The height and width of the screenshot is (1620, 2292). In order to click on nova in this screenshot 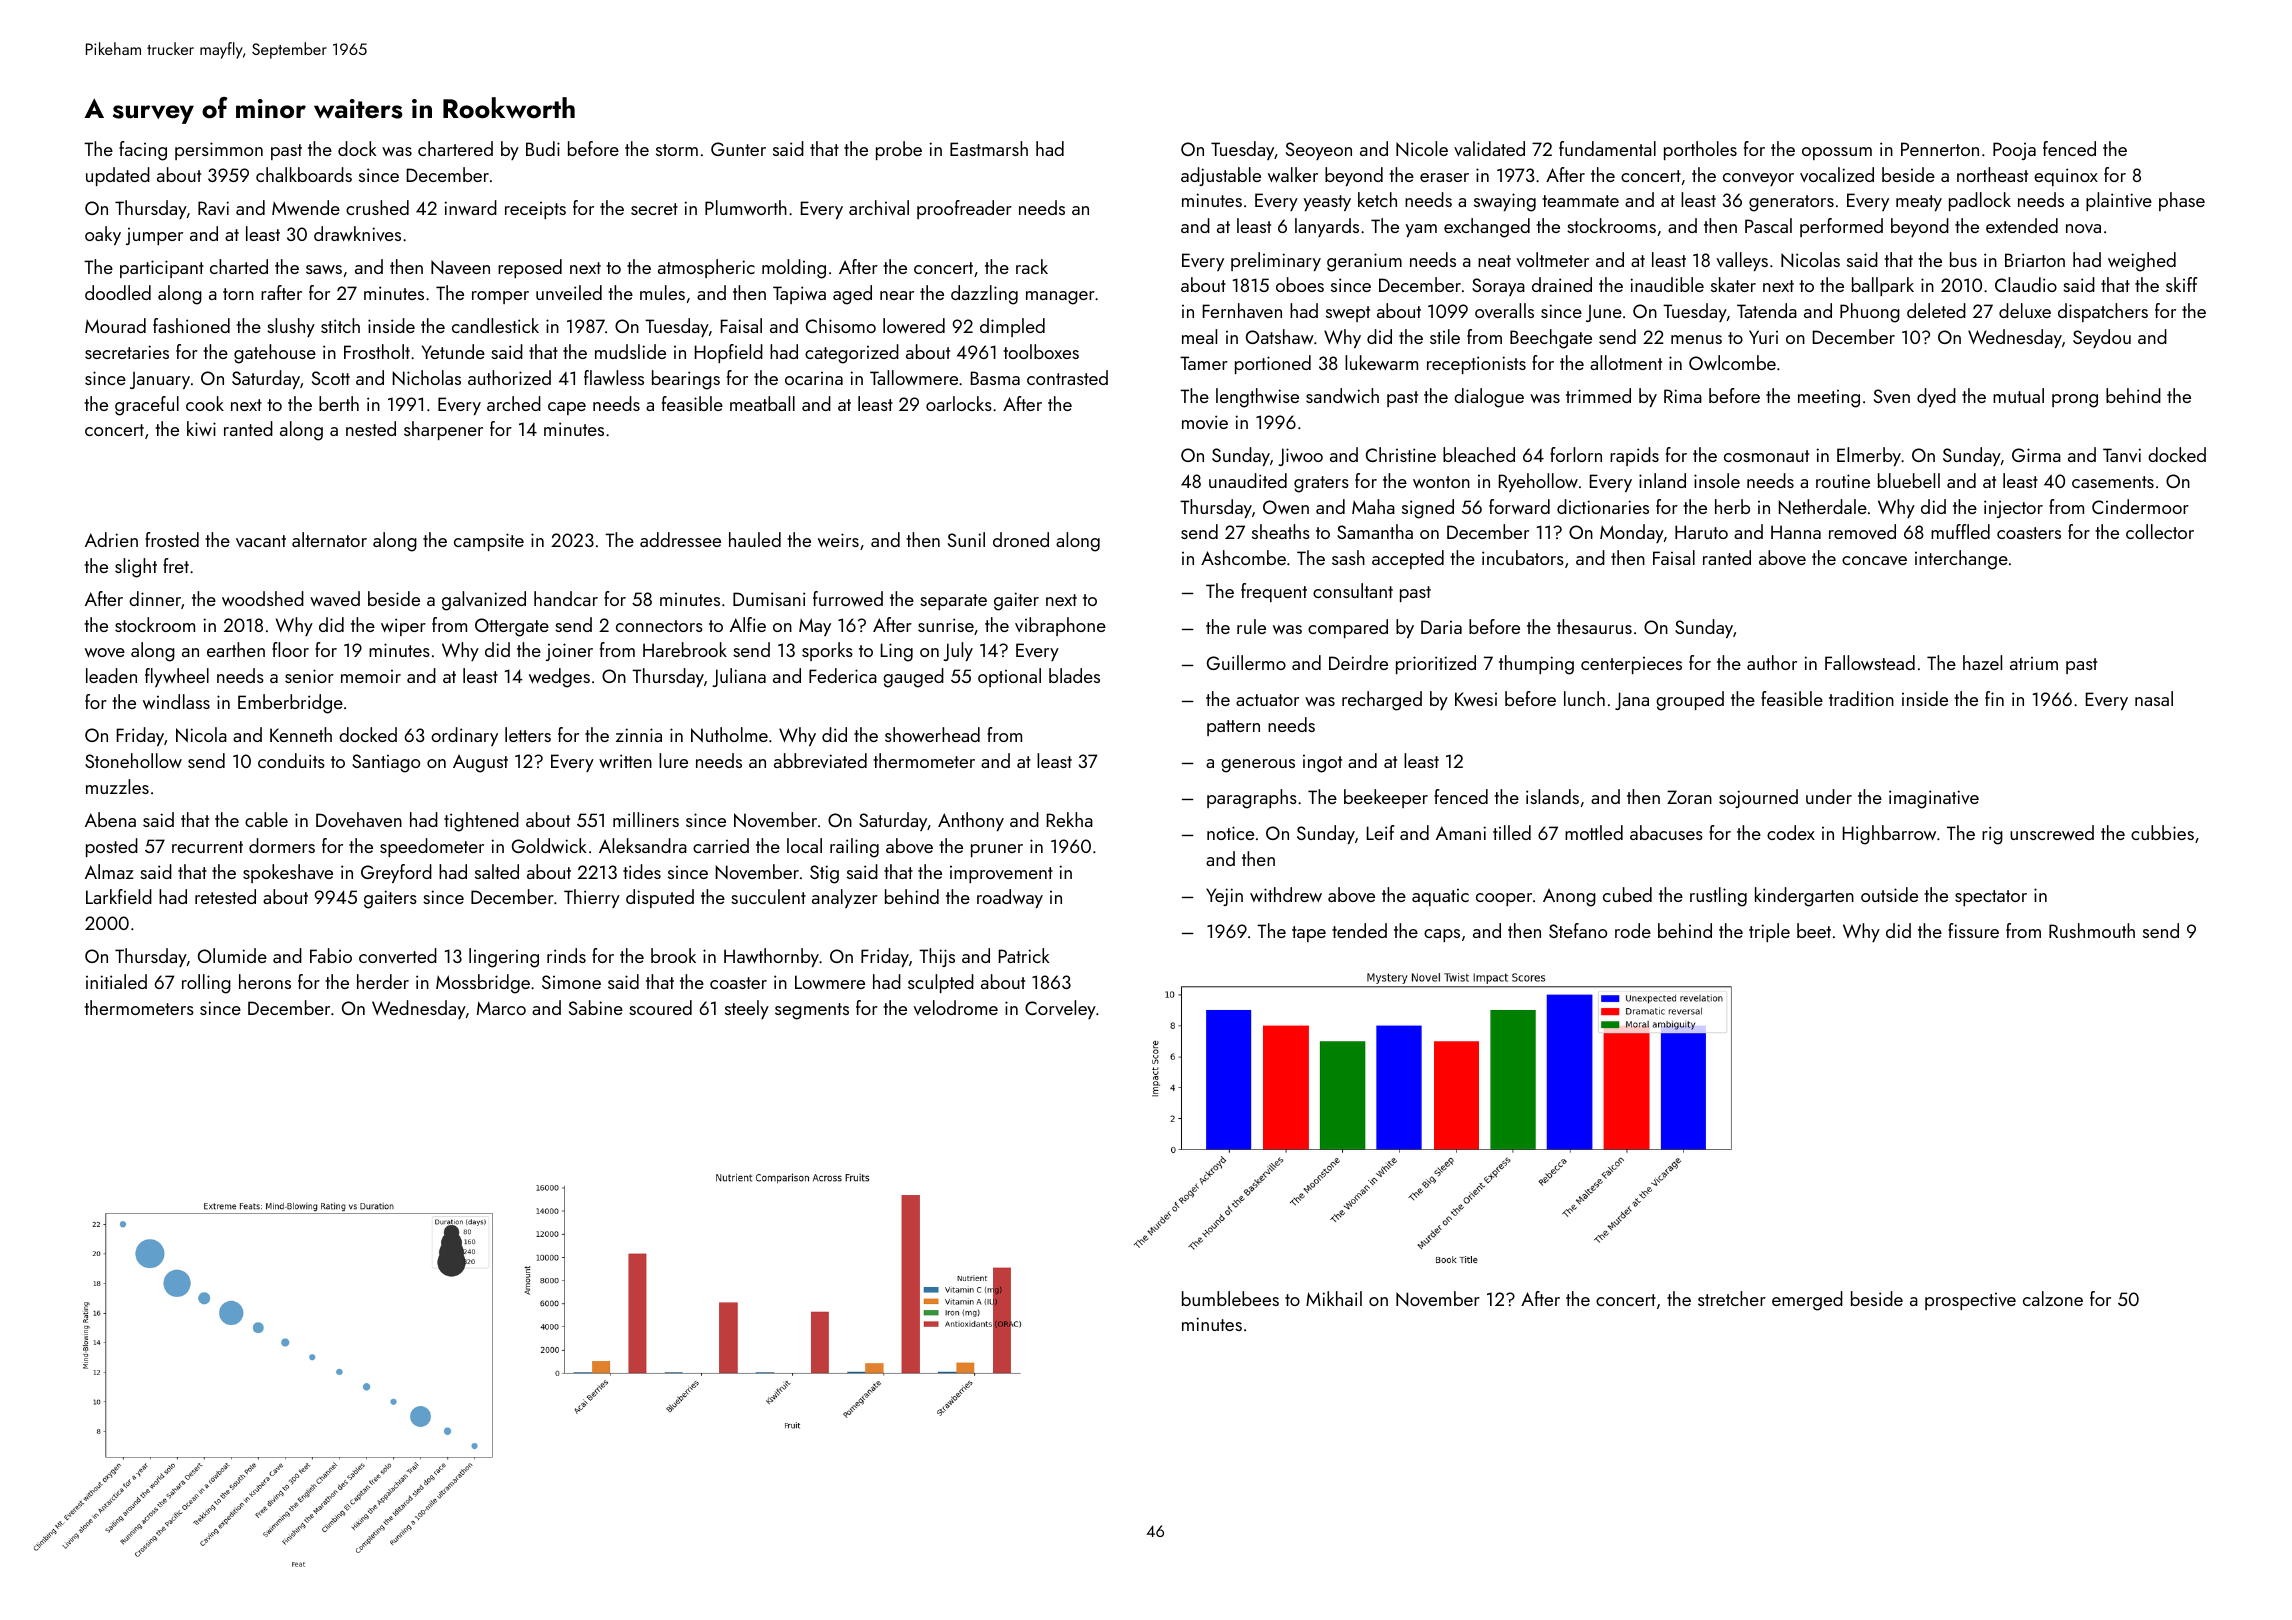, I will do `click(2083, 228)`.
